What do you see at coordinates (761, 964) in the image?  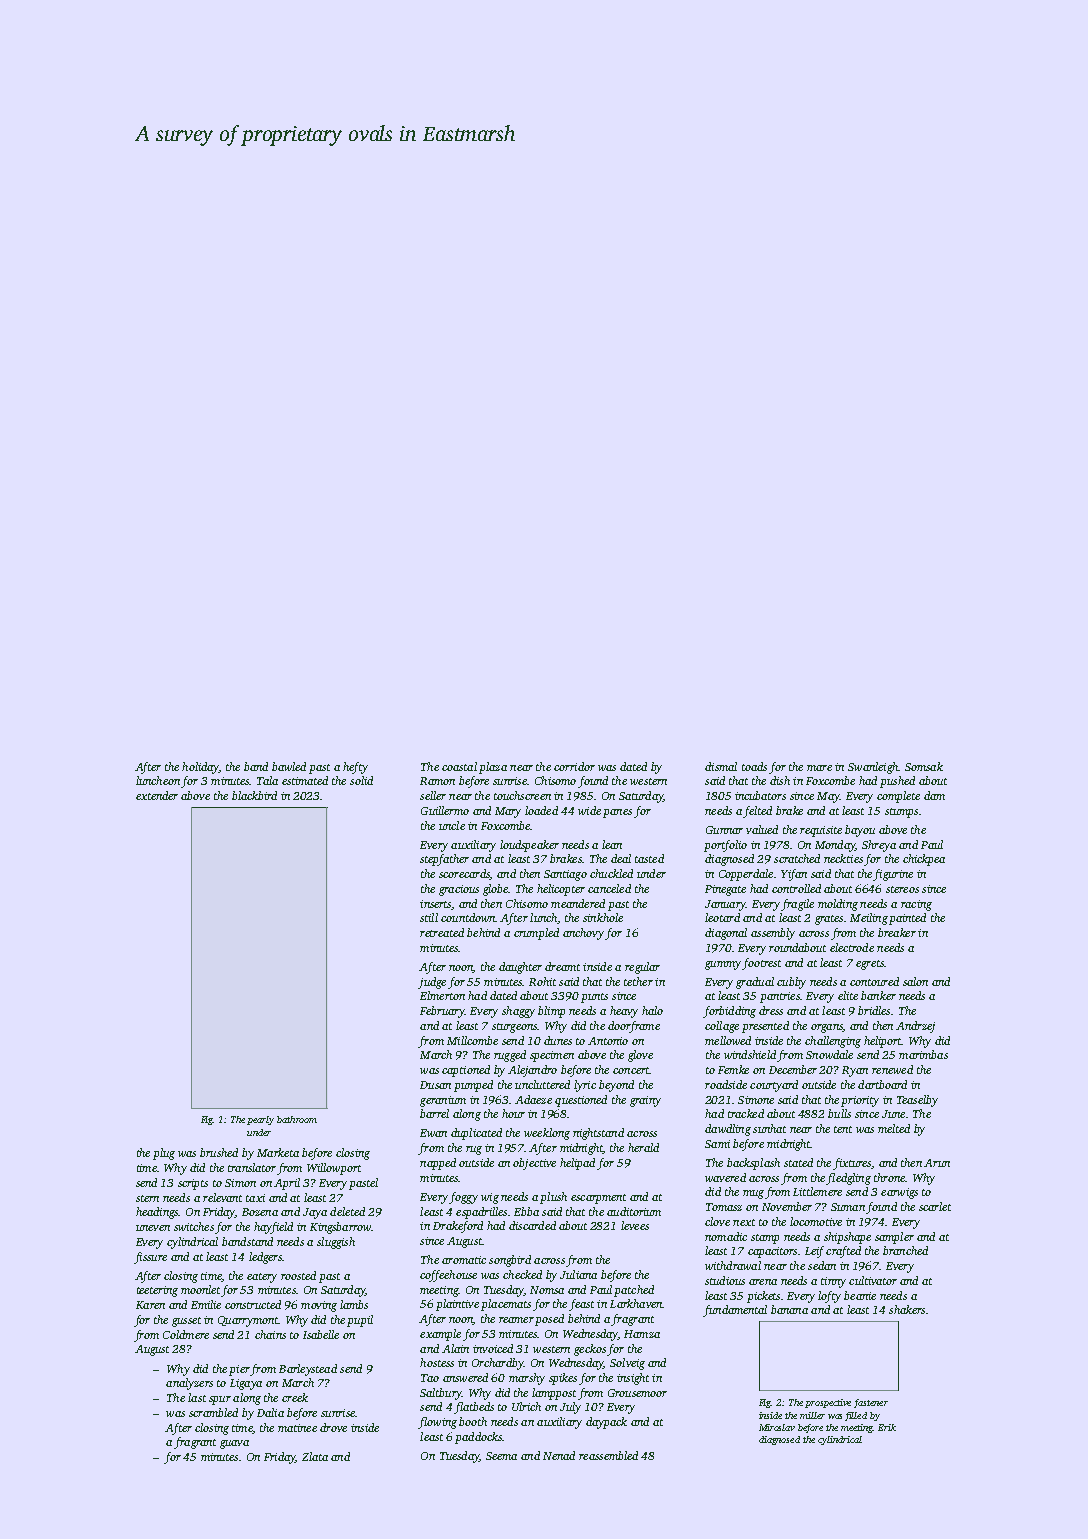 I see `footrest` at bounding box center [761, 964].
